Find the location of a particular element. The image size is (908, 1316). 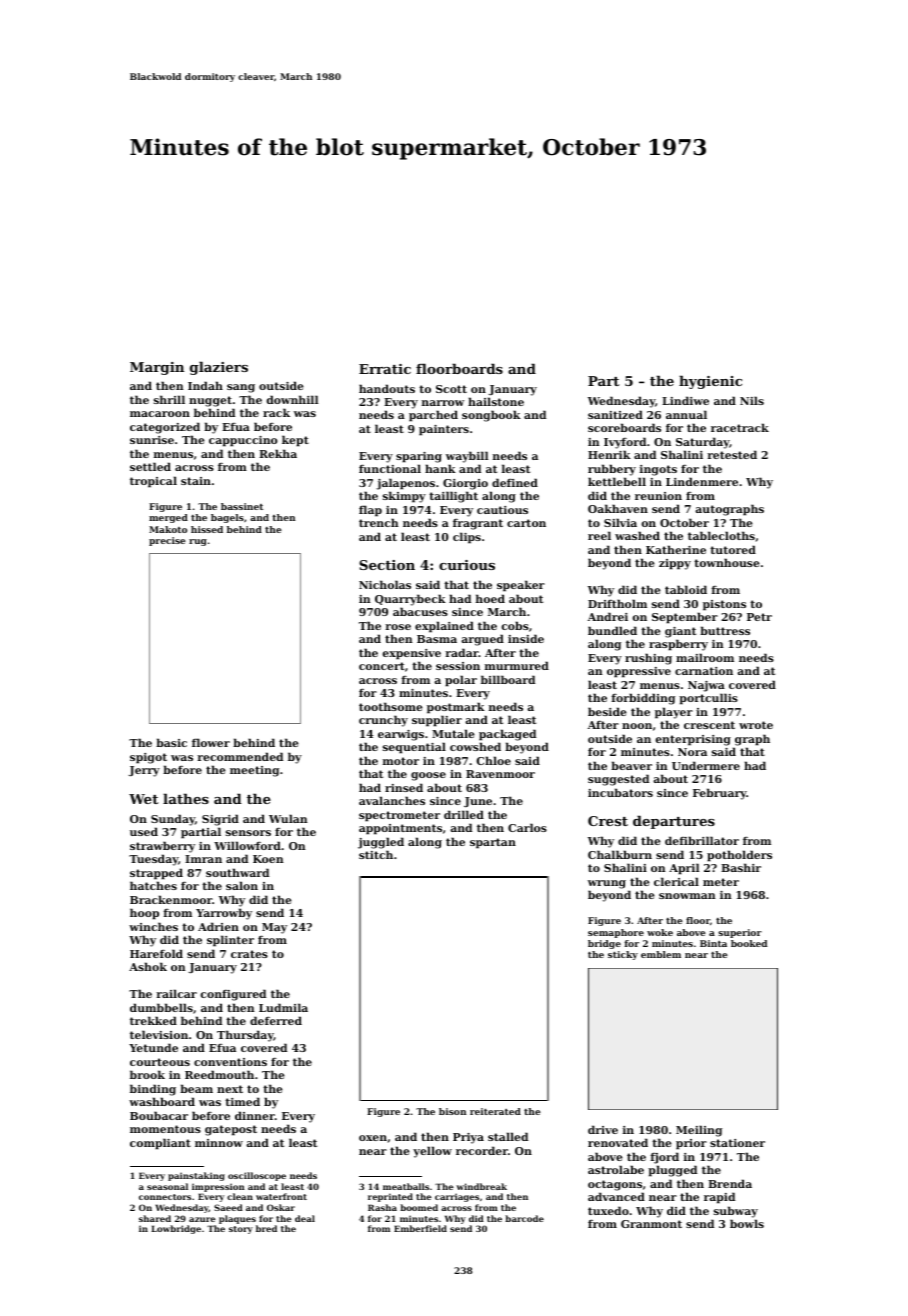

abacuses is located at coordinates (420, 611).
